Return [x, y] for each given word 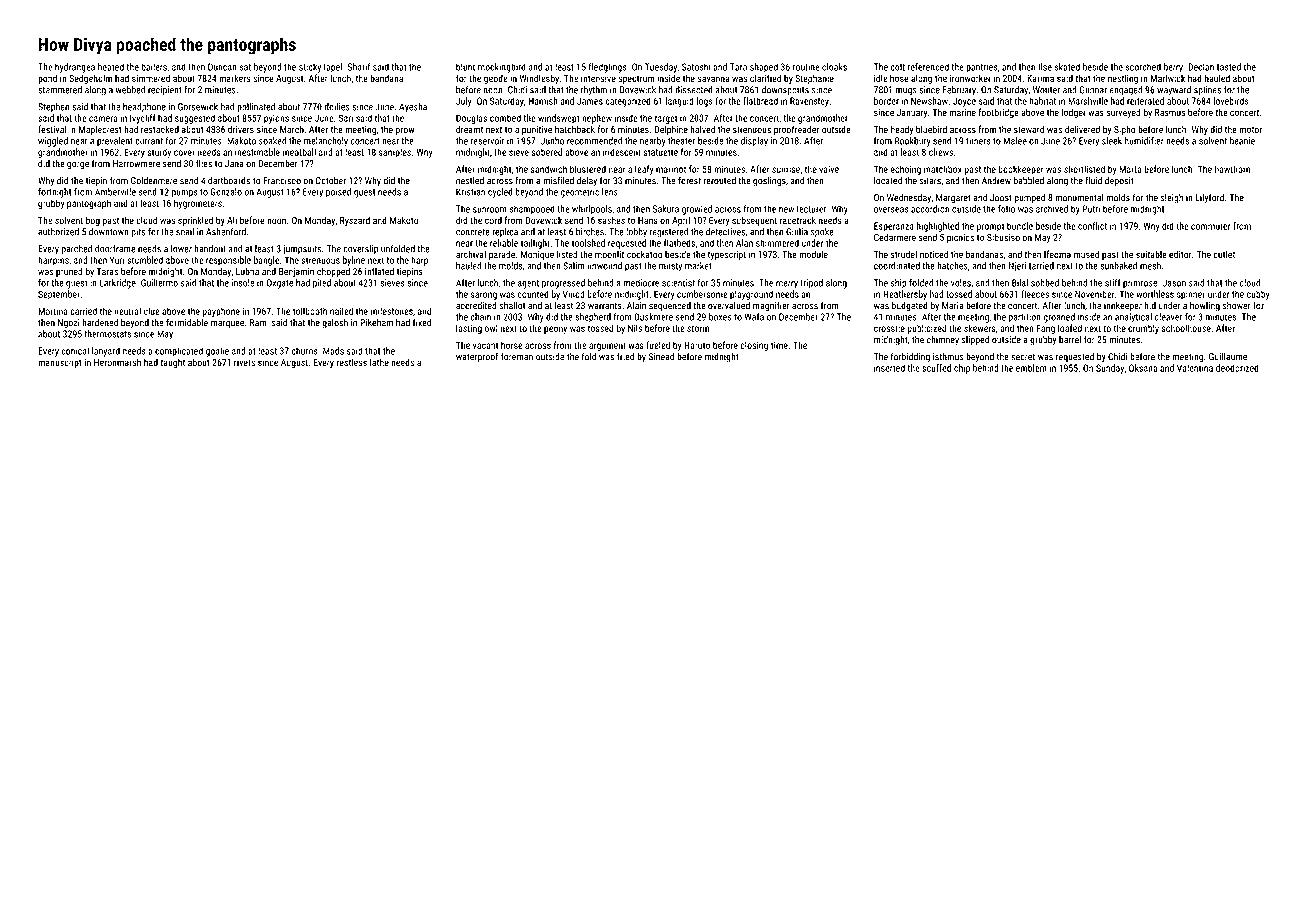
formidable [187, 322]
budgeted [910, 307]
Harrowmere [136, 164]
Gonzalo [226, 192]
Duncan [222, 67]
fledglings [607, 68]
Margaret [953, 199]
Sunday [1110, 369]
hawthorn [1232, 169]
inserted [889, 368]
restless [352, 362]
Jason [1174, 283]
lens [610, 192]
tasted [1229, 67]
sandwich [549, 169]
